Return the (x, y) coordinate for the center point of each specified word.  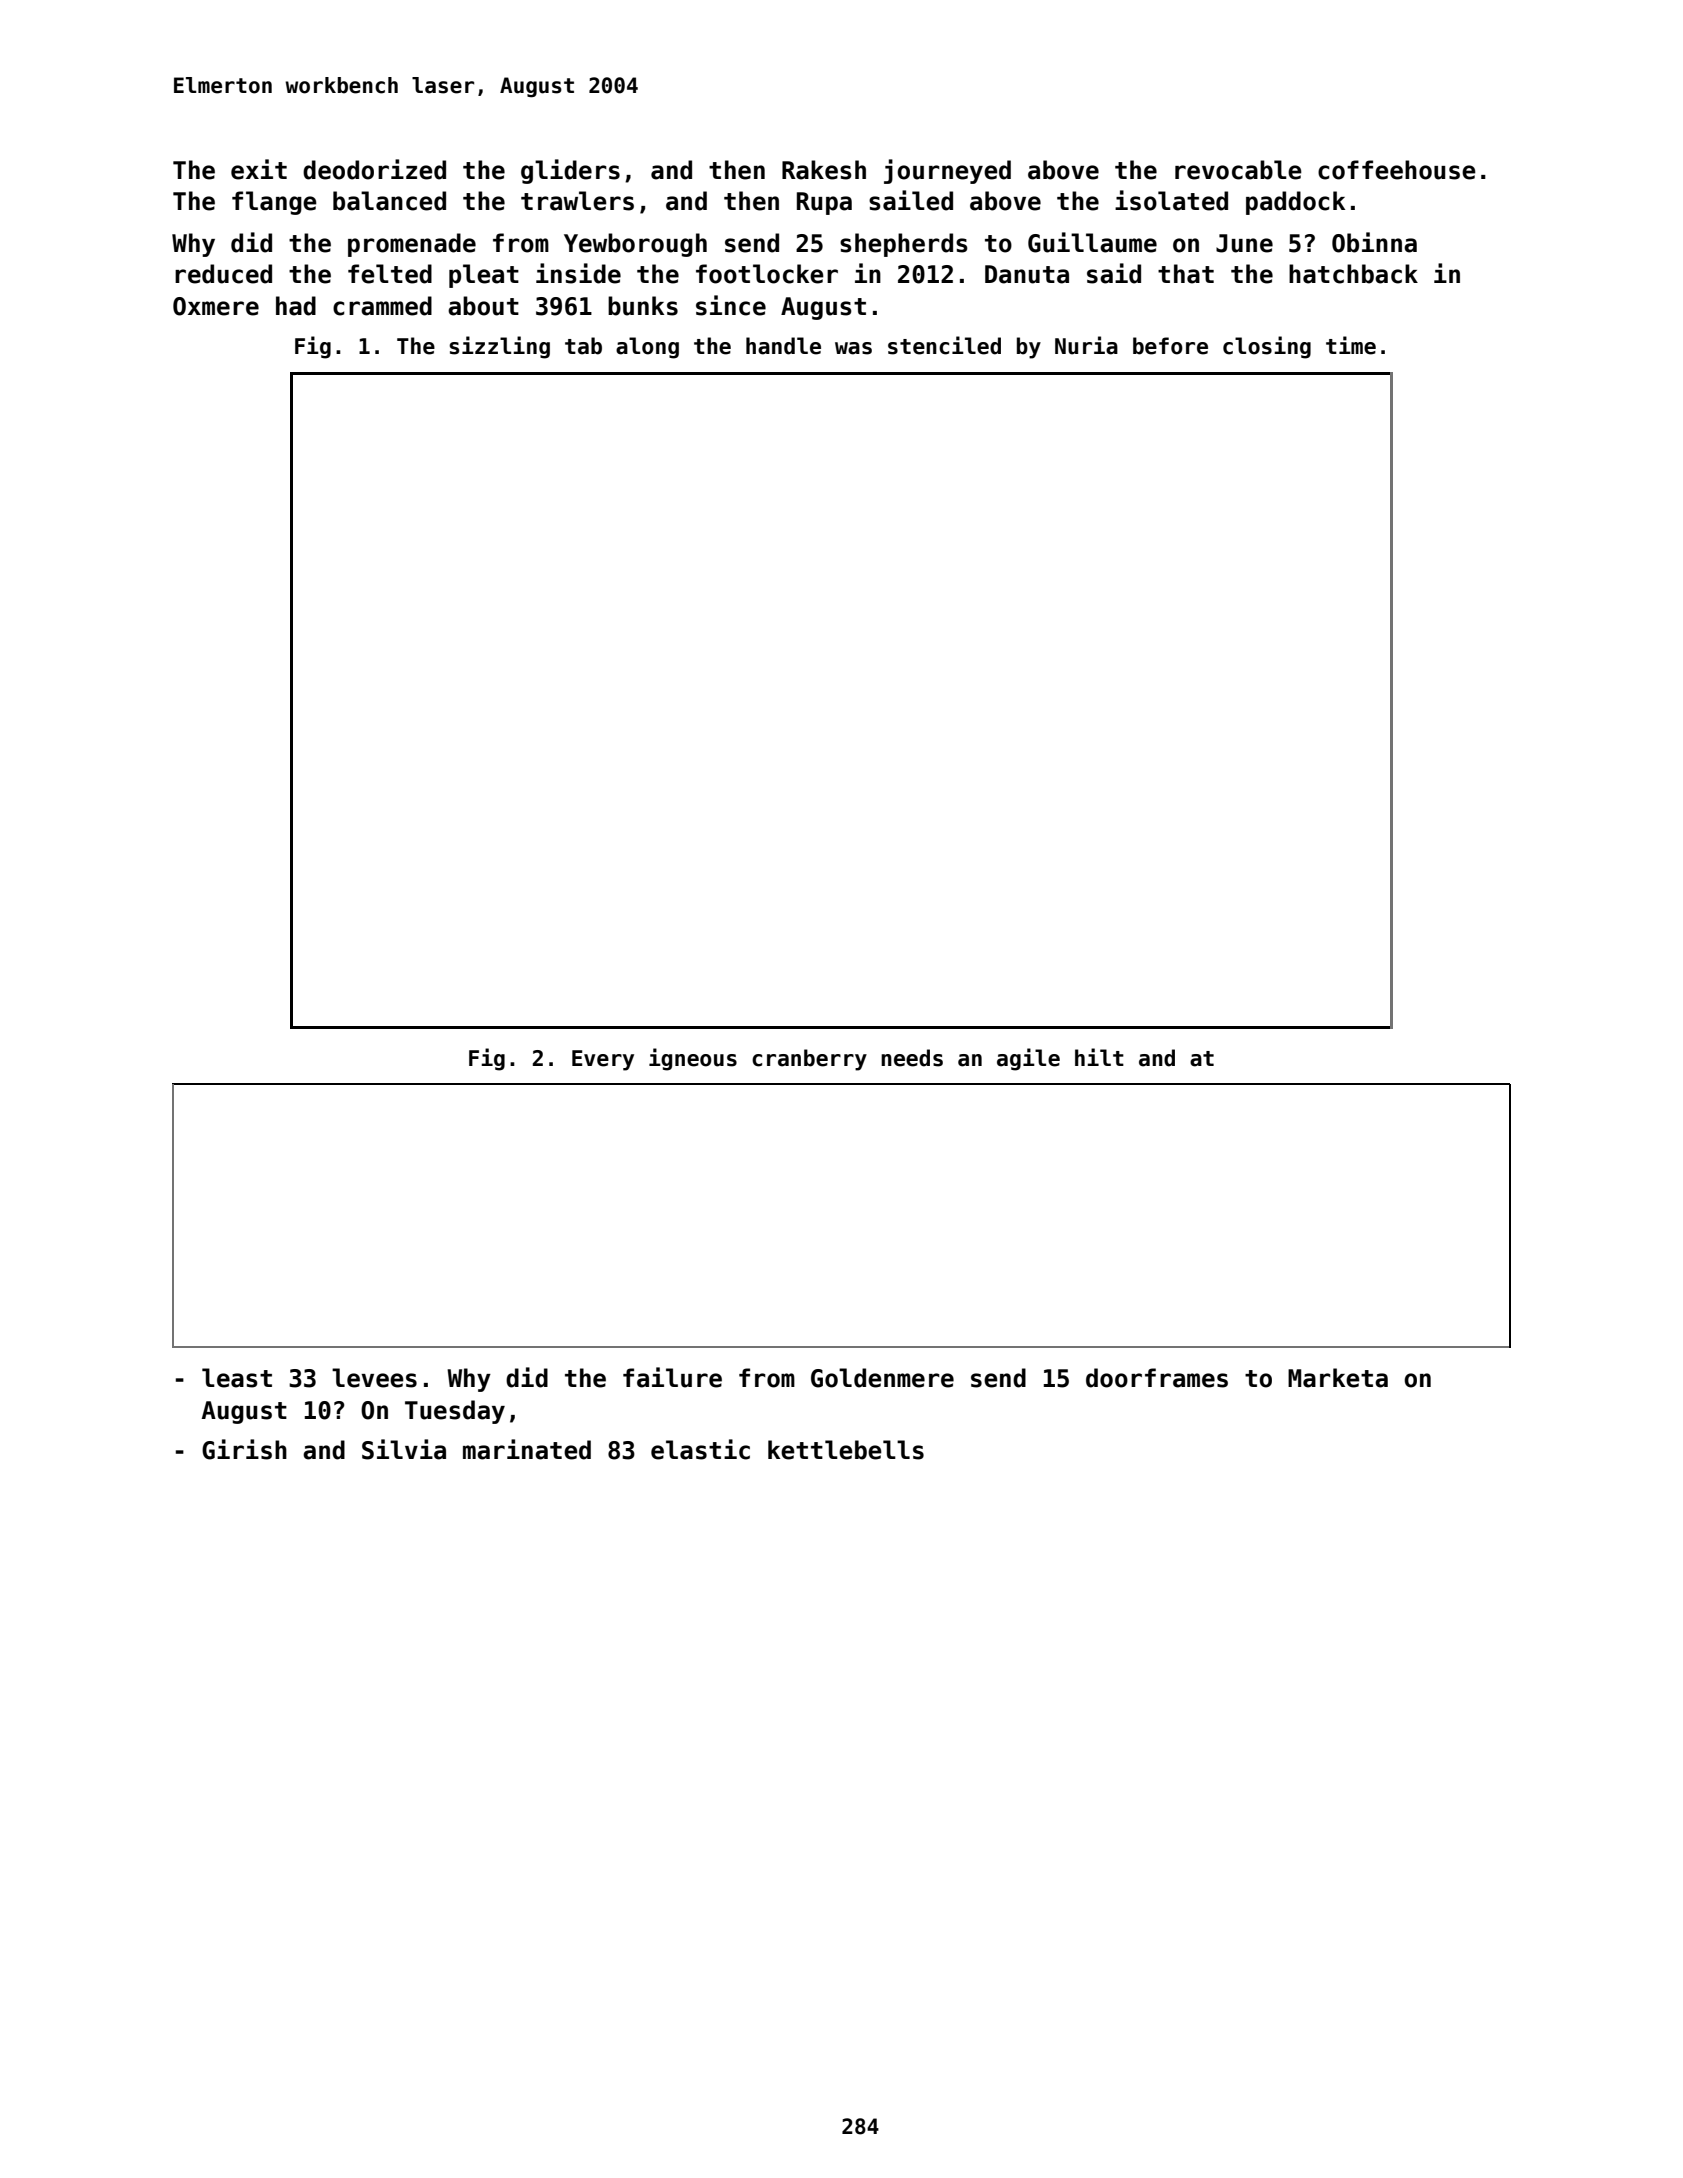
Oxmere (216, 306)
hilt (1099, 1057)
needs (912, 1058)
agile (1028, 1059)
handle (783, 346)
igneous (693, 1059)
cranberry (809, 1060)
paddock (1295, 203)
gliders (570, 171)
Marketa (1338, 1378)
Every (603, 1060)
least (237, 1378)
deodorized (374, 169)
